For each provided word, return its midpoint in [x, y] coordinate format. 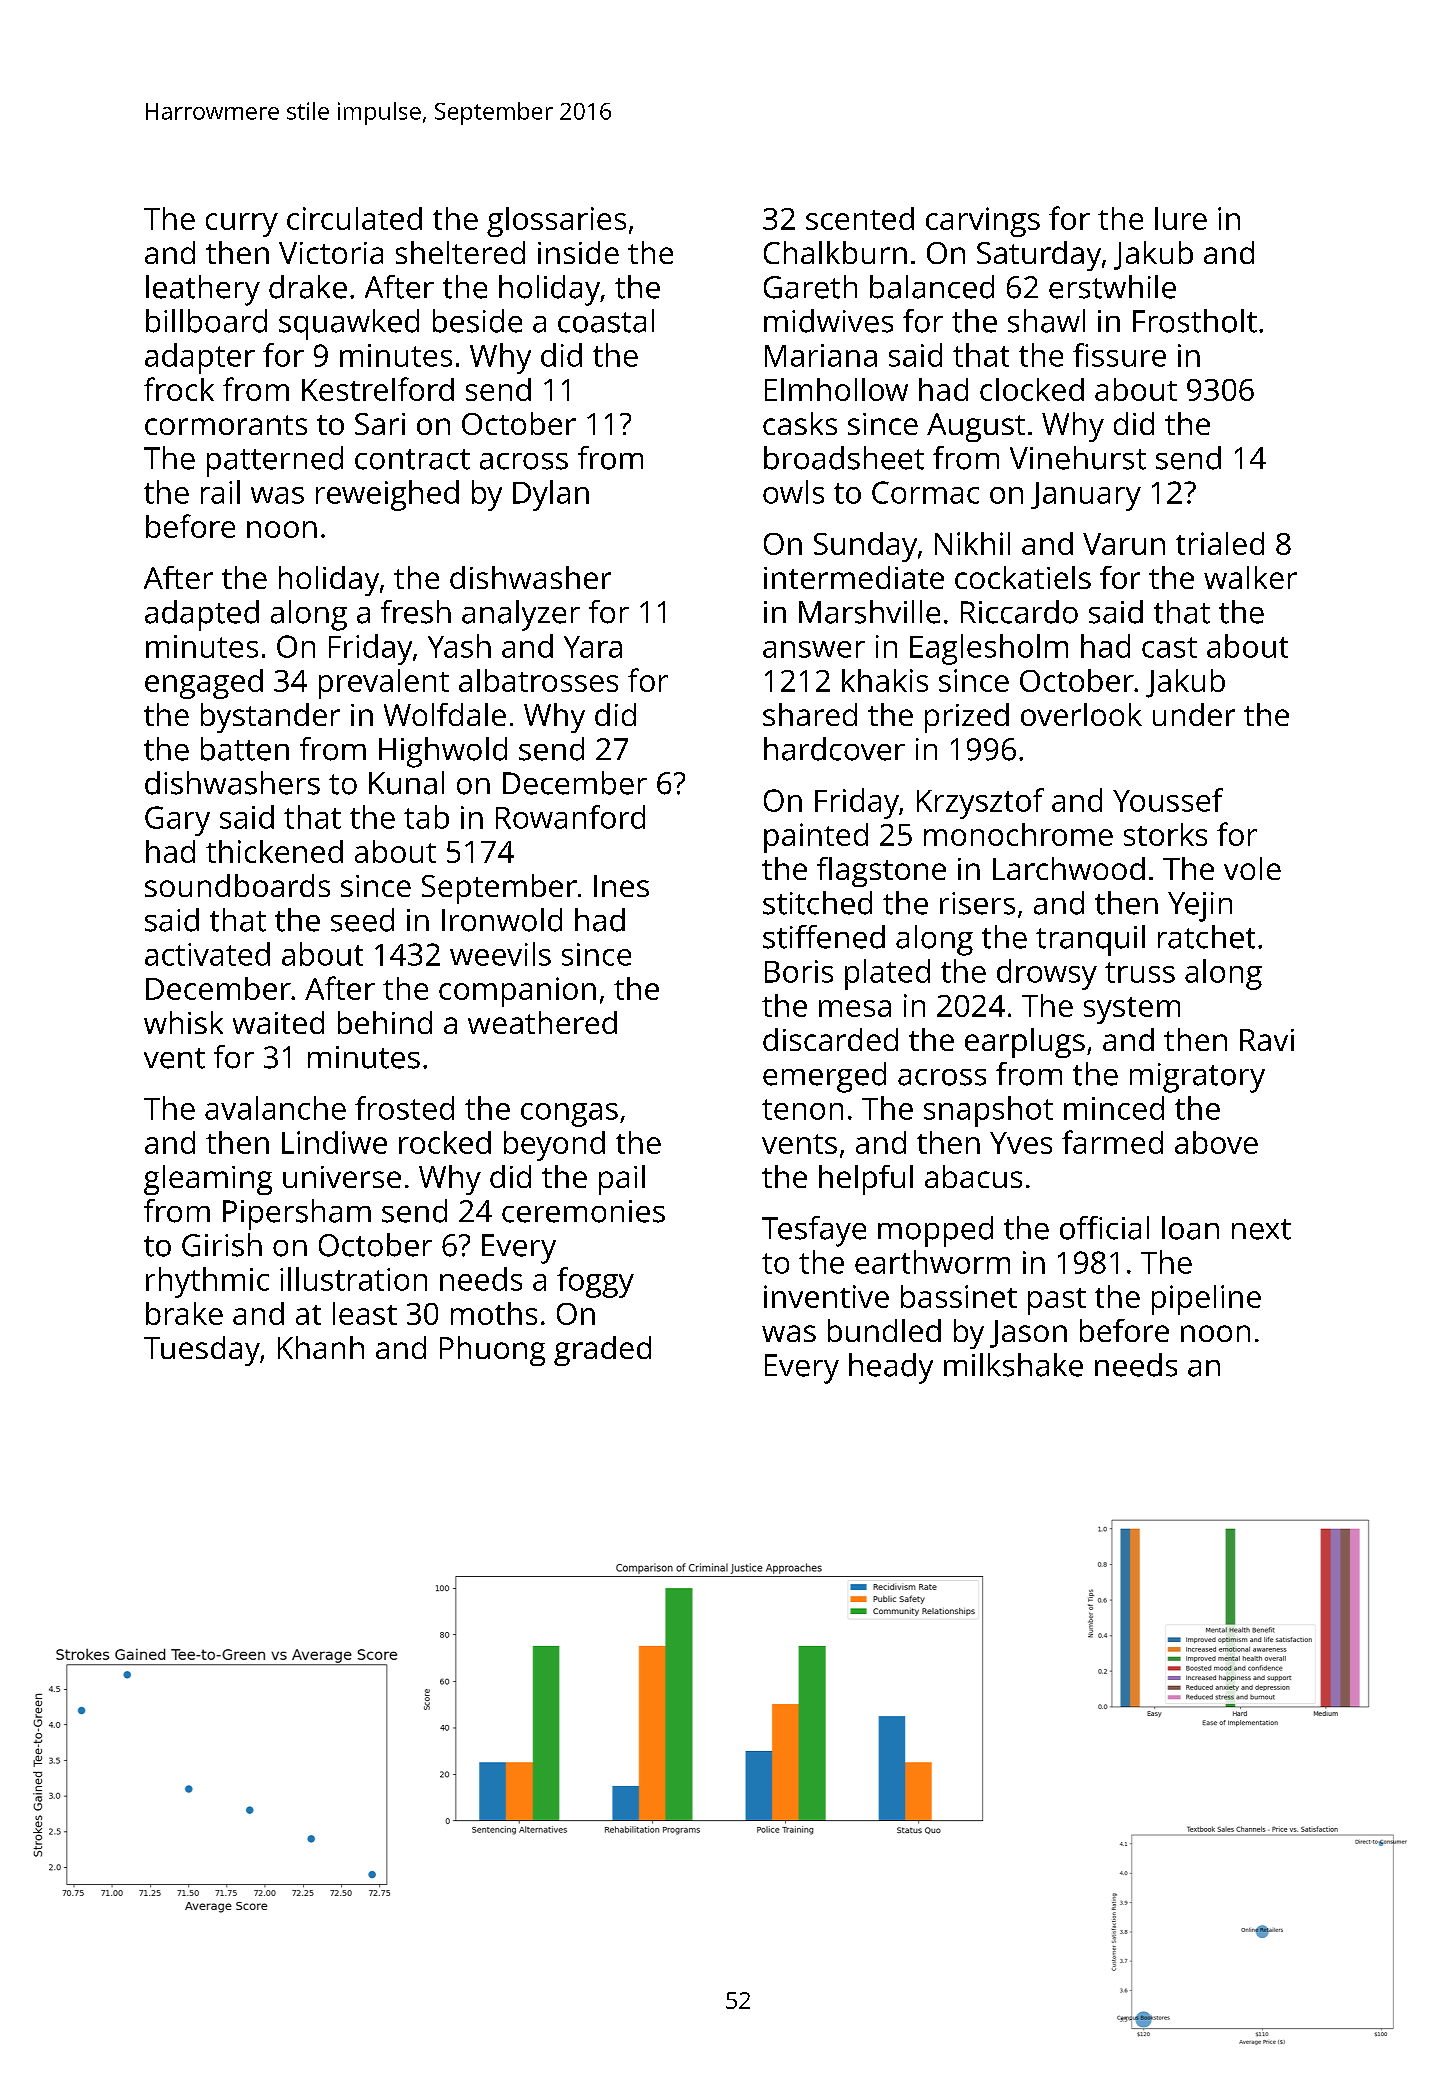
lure [1181, 218]
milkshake [1013, 1365]
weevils [500, 954]
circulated [354, 218]
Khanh [321, 1347]
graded [602, 1351]
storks [1165, 834]
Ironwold [502, 920]
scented [860, 218]
